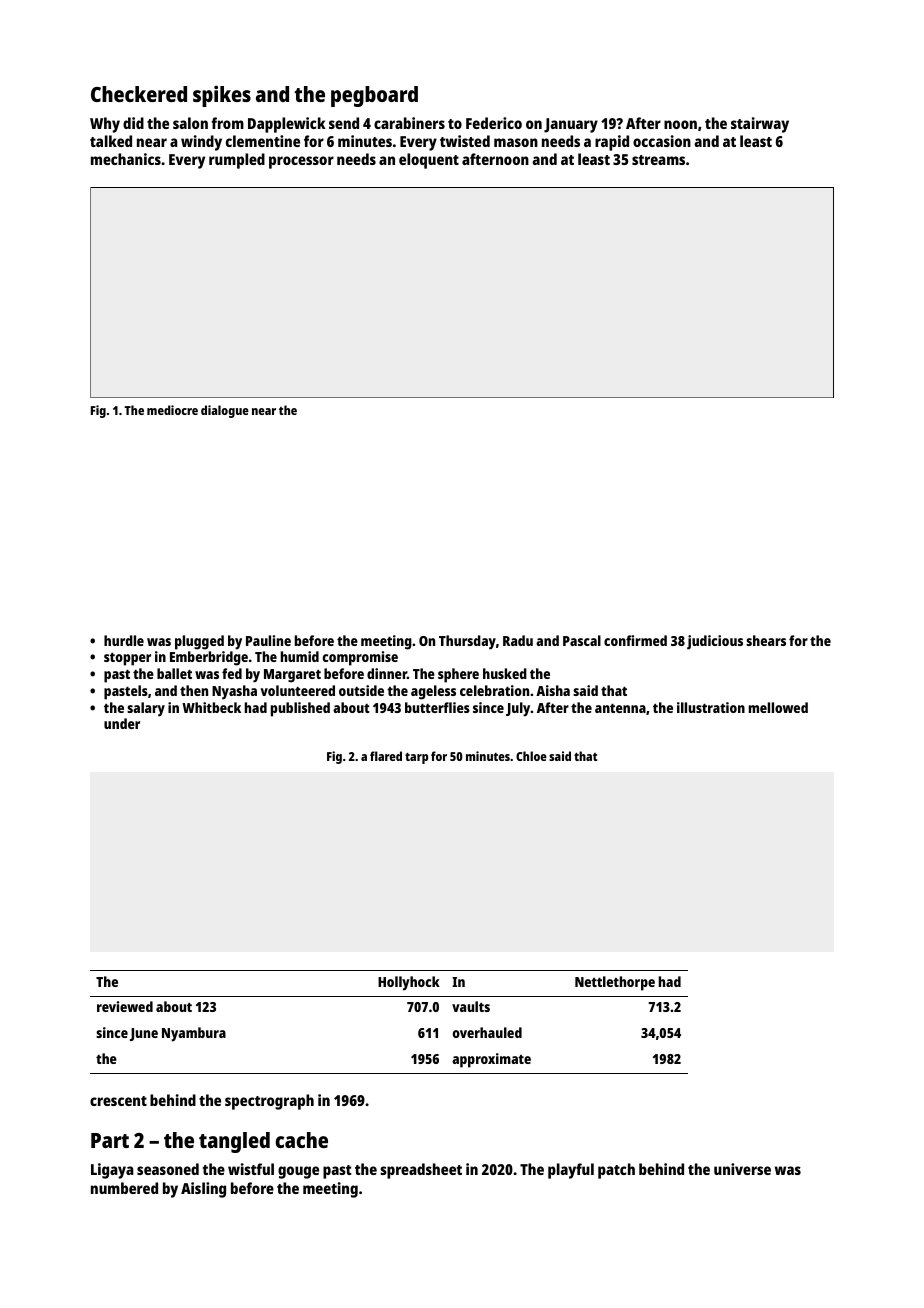  Describe the element at coordinates (760, 125) in the screenshot. I see `stairway` at that location.
